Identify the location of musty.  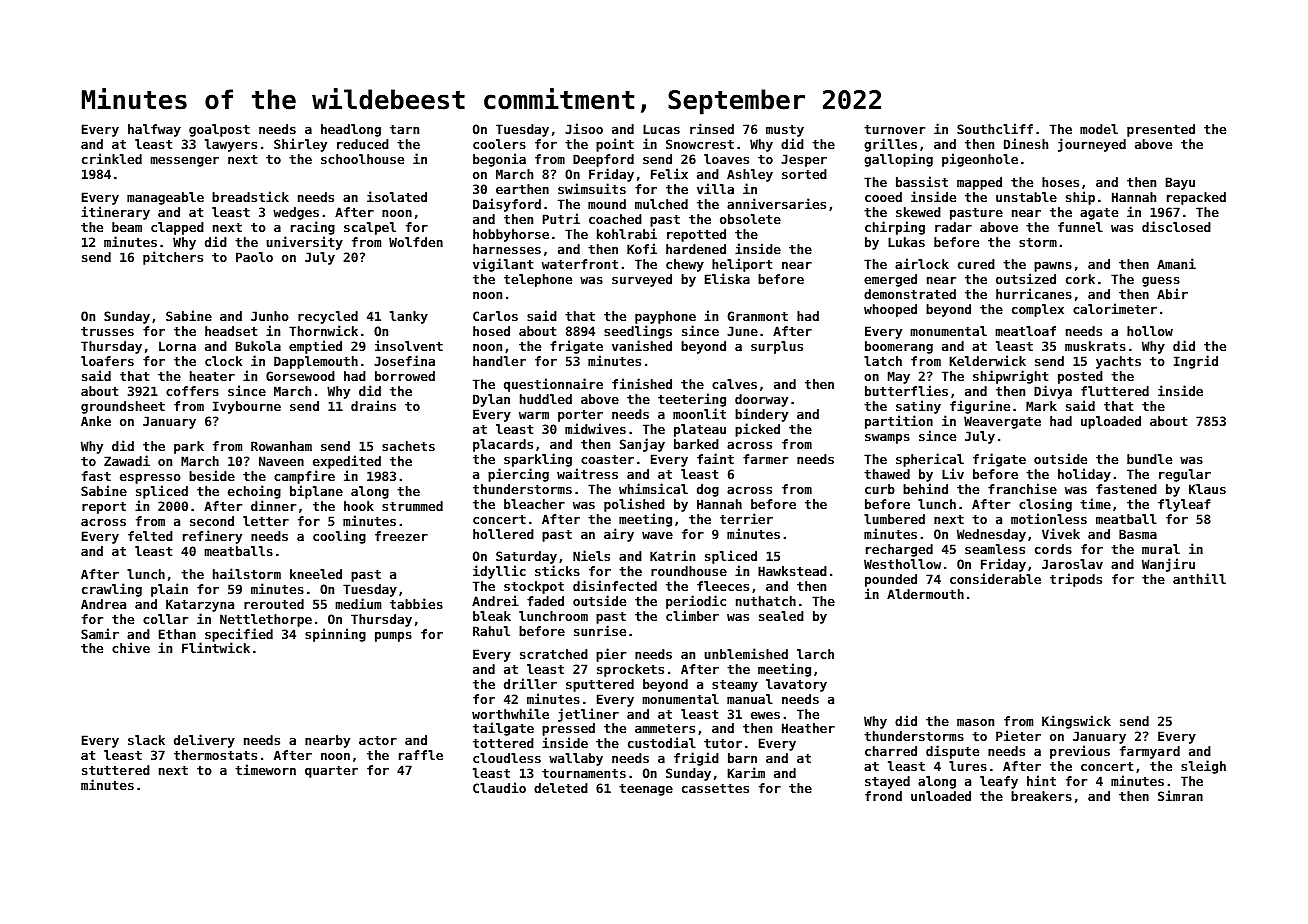
(785, 131).
